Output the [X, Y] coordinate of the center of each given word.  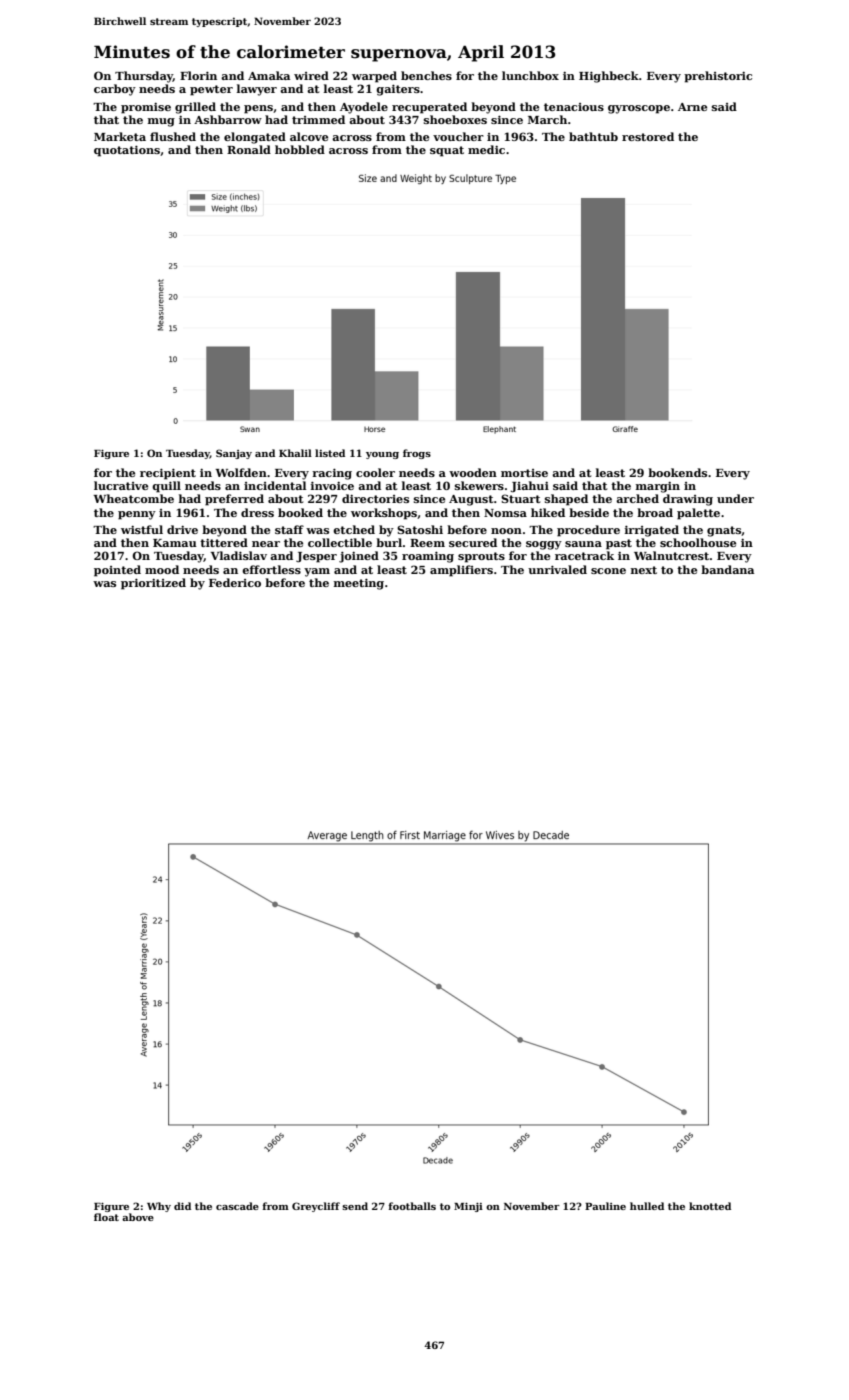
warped [374, 77]
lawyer [257, 90]
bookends [677, 472]
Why [159, 1207]
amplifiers [461, 571]
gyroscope [639, 109]
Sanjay [234, 454]
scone [608, 571]
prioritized [153, 584]
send [355, 1206]
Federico [235, 582]
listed [330, 453]
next [644, 570]
